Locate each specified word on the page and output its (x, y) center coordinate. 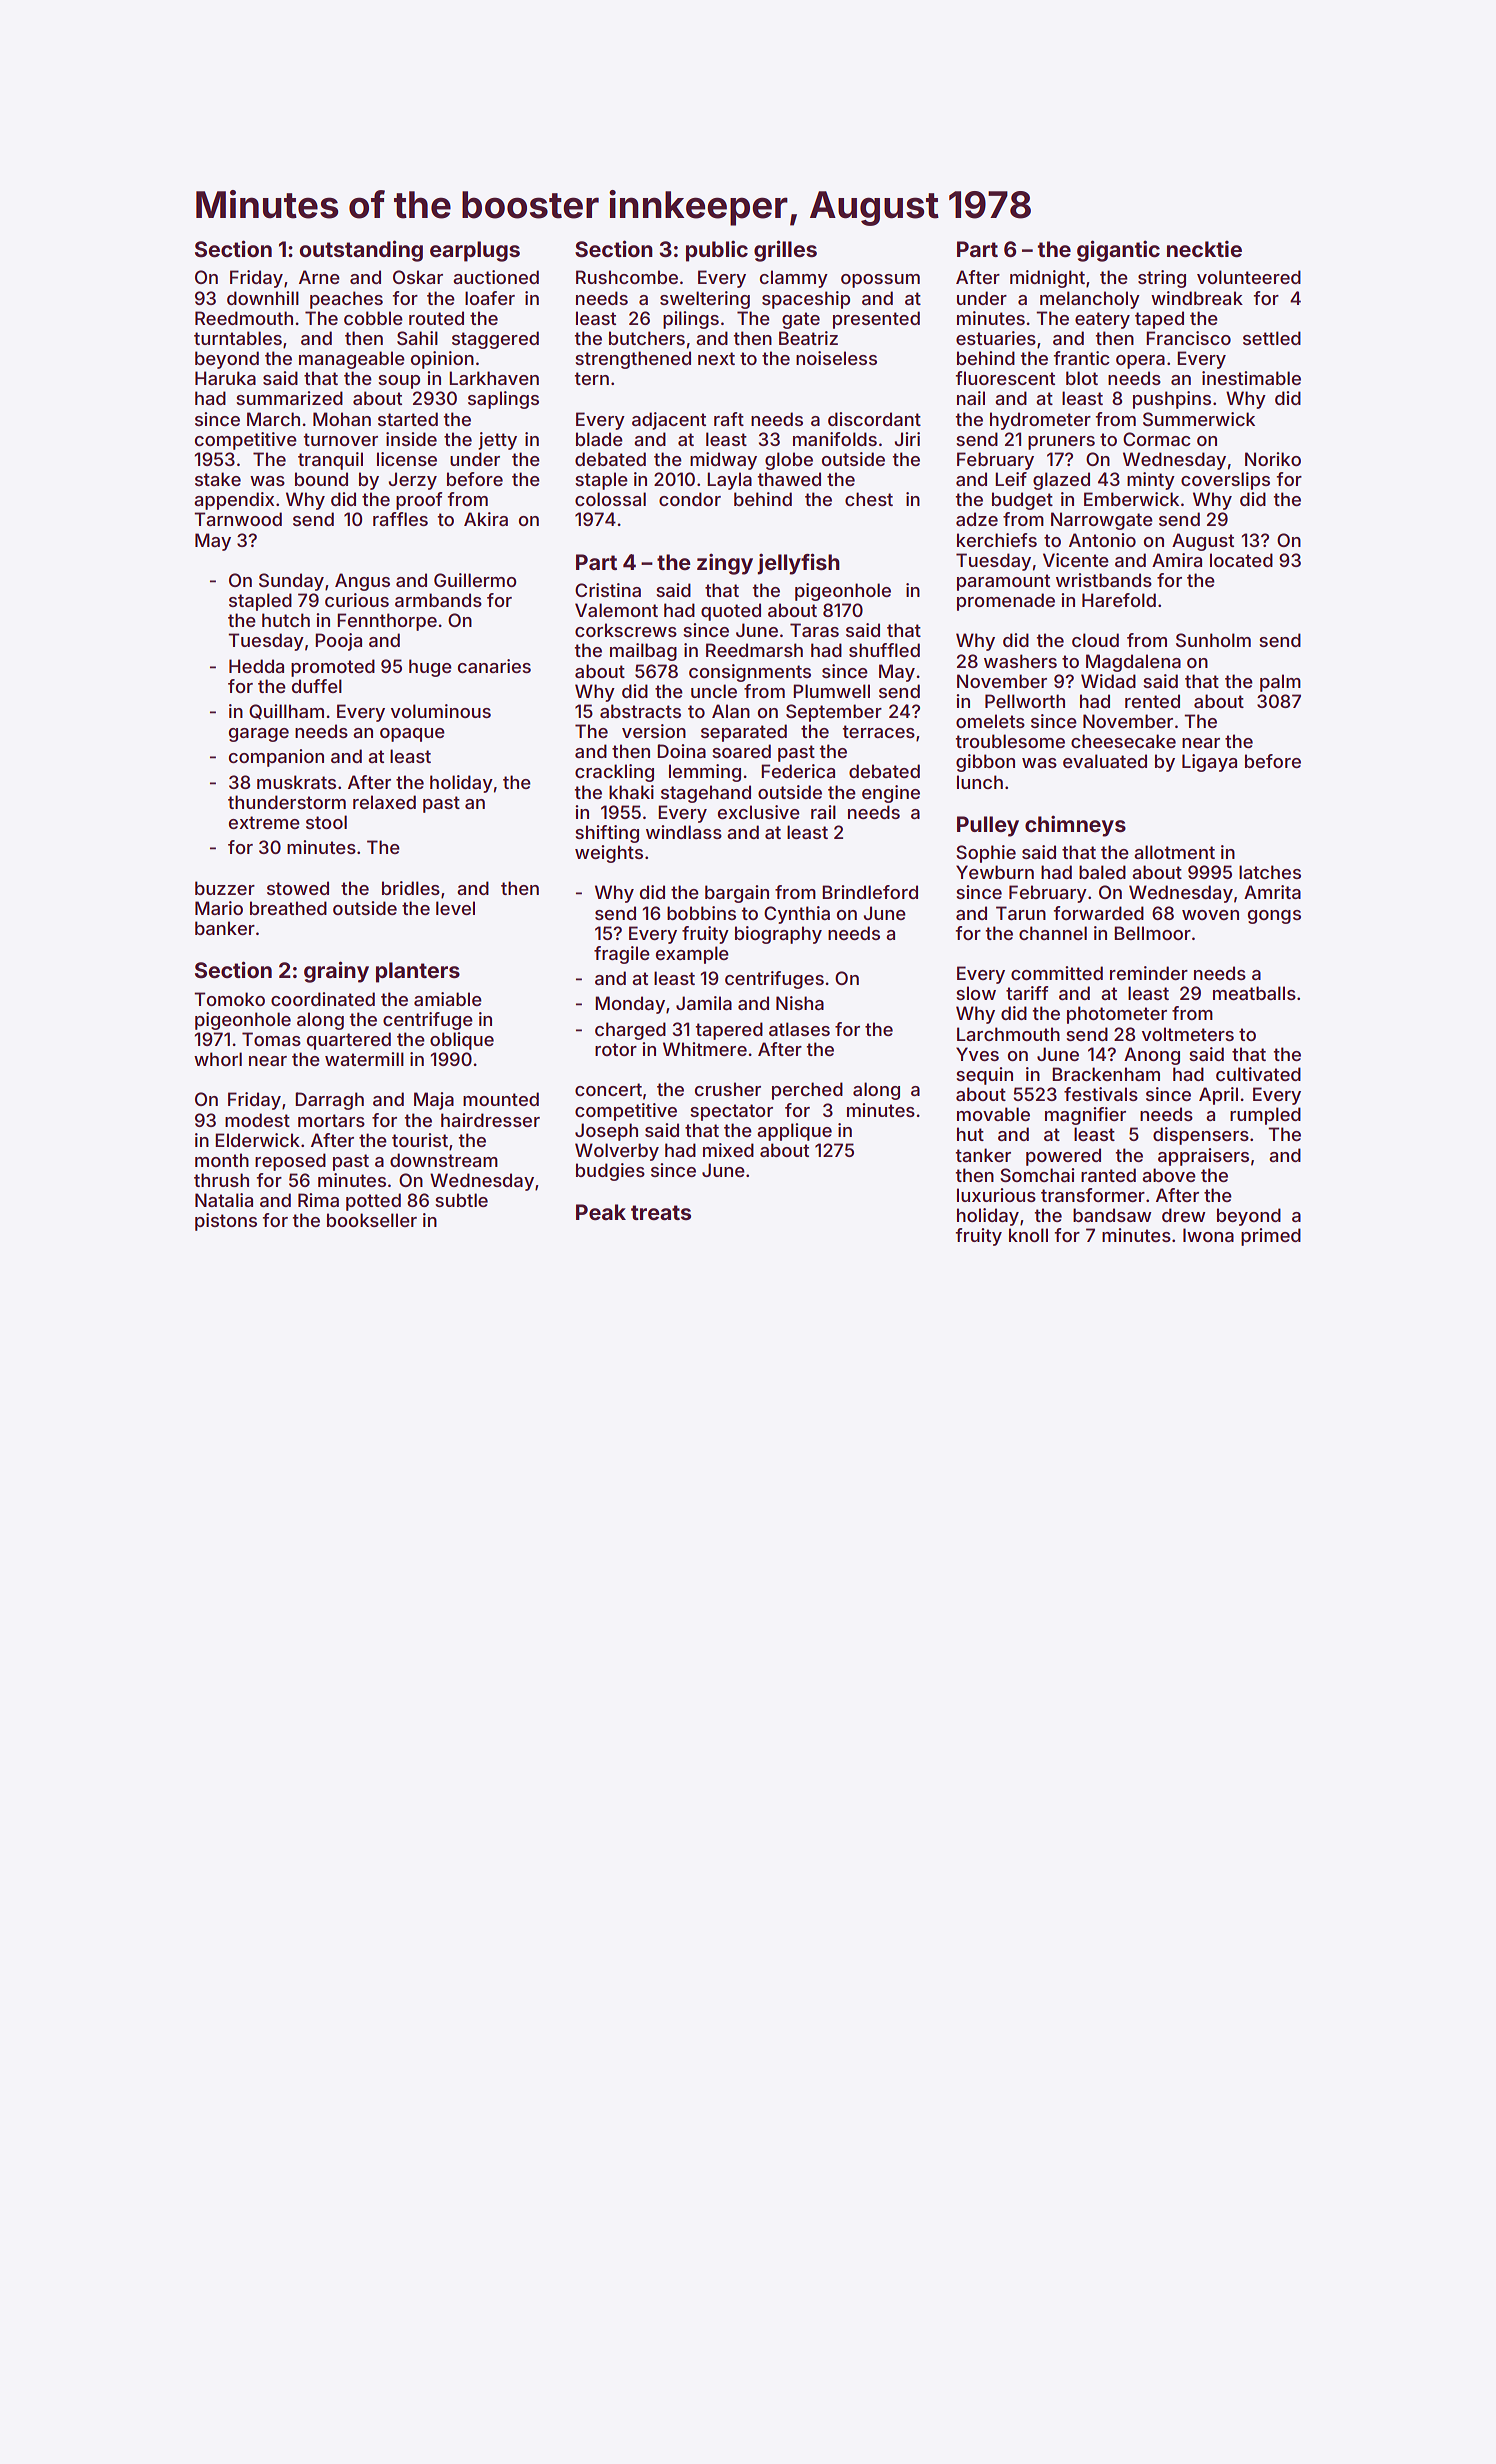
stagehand (706, 794)
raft (729, 419)
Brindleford (870, 892)
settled (1272, 338)
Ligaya (1209, 763)
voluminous (441, 711)
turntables (238, 338)
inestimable (1251, 378)
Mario (219, 908)
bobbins (701, 913)
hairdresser (490, 1120)
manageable (352, 360)
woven (1210, 915)
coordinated (323, 999)
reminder (1149, 973)
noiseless (836, 358)
